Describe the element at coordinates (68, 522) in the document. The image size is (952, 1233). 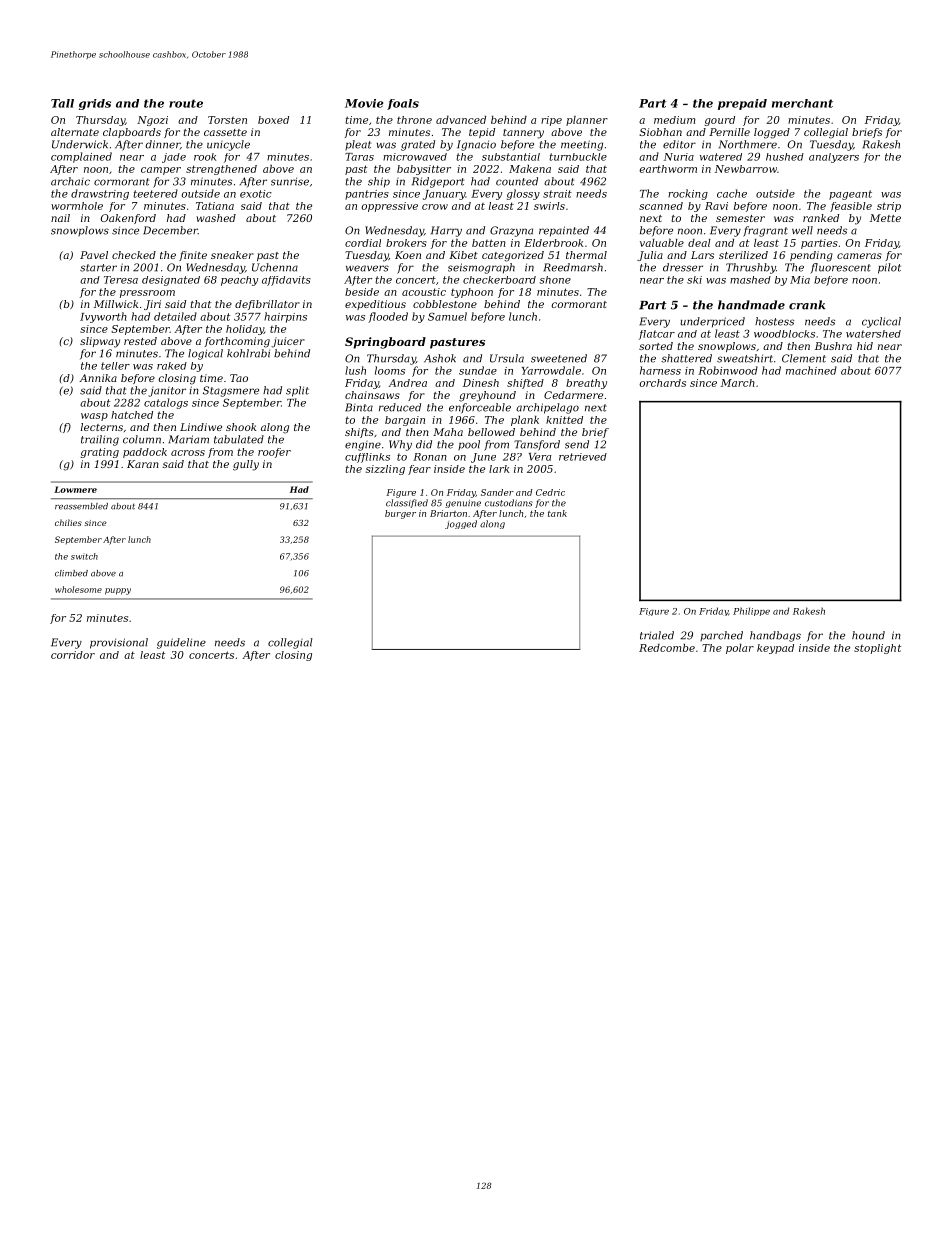
I see `chilies` at that location.
